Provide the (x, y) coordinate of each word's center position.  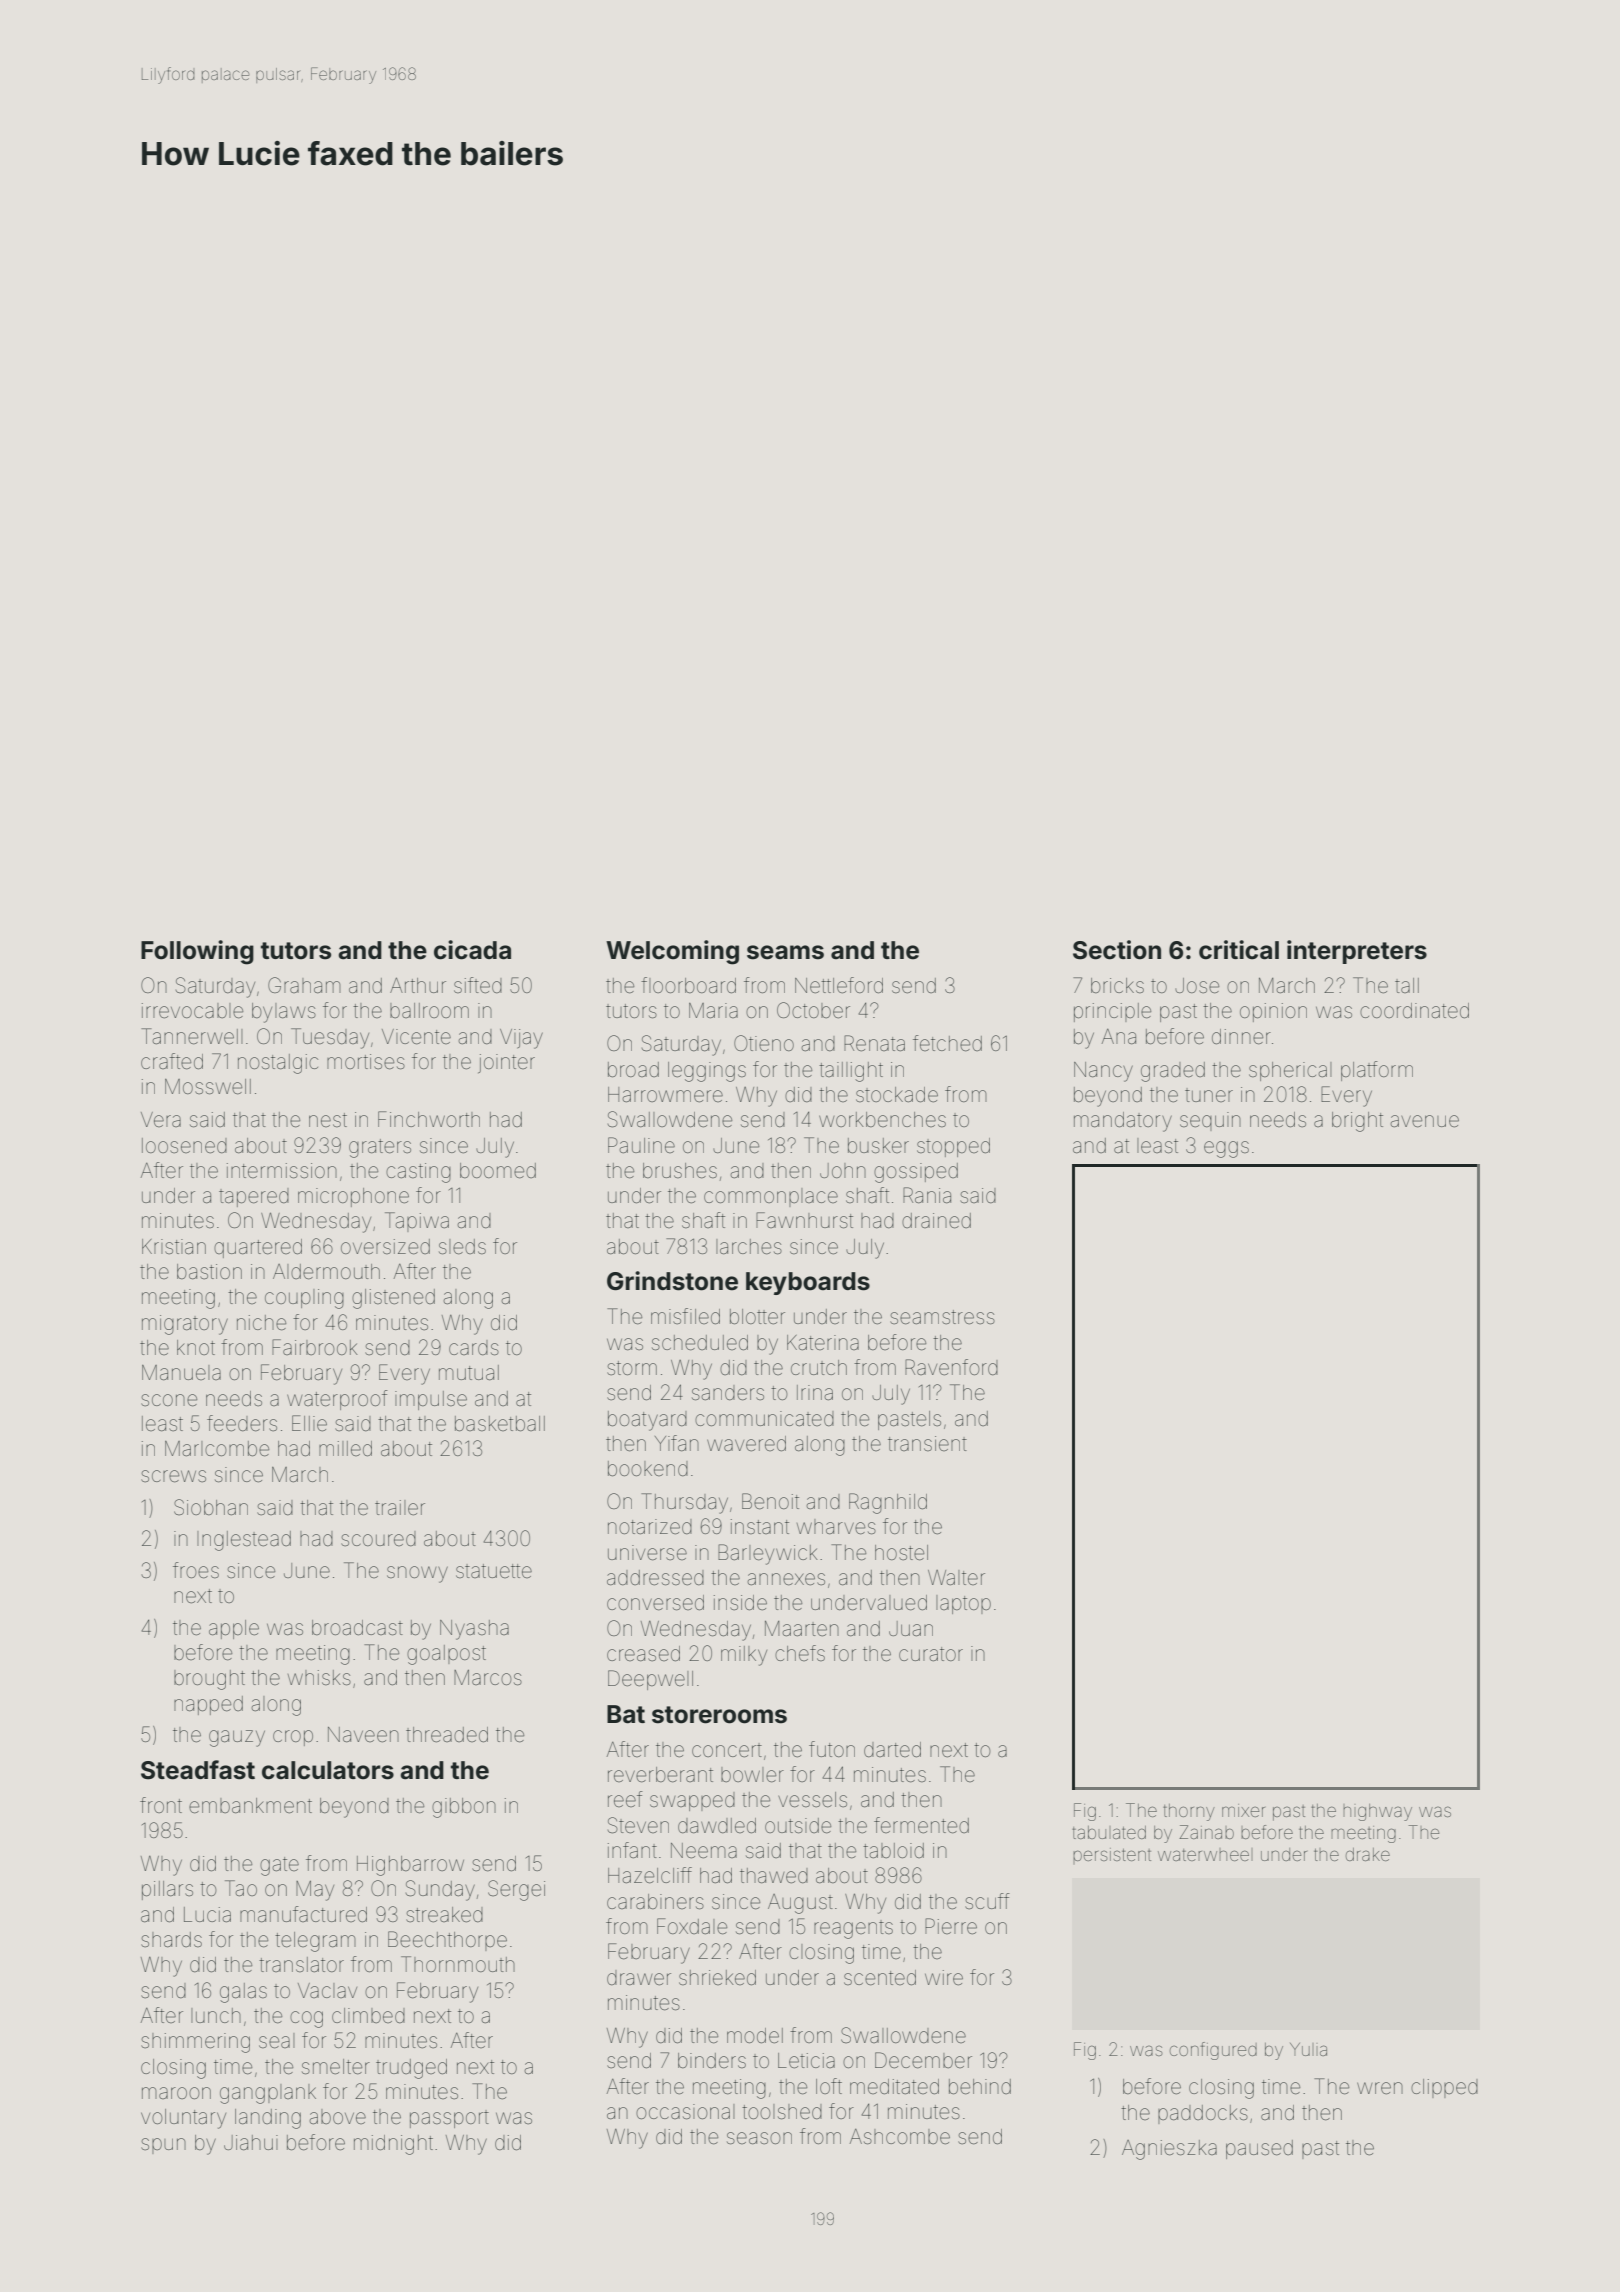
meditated (894, 2087)
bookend (648, 1469)
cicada (472, 950)
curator (931, 1654)
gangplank (268, 2094)
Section (1117, 950)
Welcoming (672, 952)
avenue (1425, 1121)
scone (169, 1400)
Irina (815, 1392)
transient (927, 1443)
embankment (250, 1806)
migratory (185, 1325)
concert (727, 1750)
